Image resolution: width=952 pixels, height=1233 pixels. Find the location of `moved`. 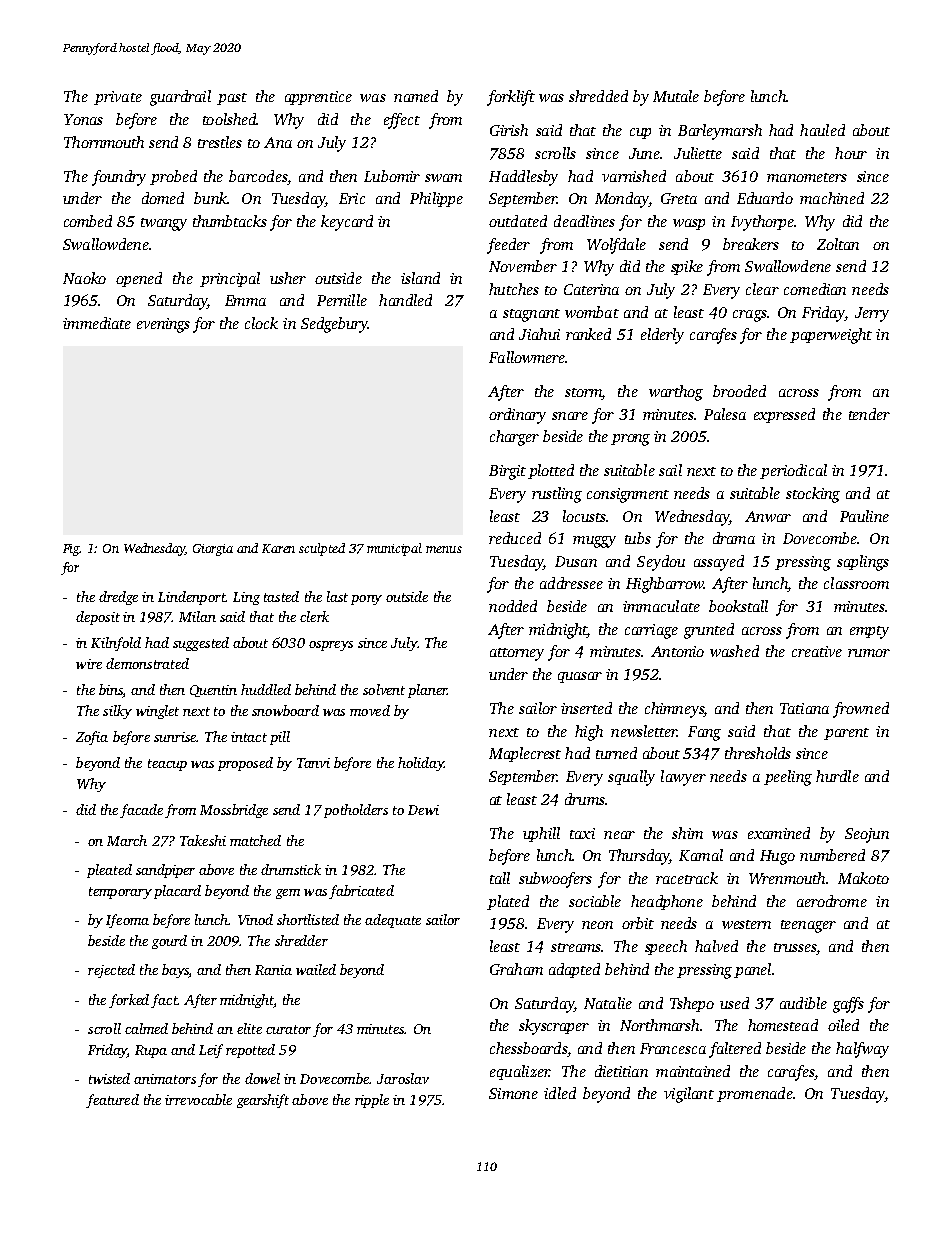

moved is located at coordinates (370, 710).
